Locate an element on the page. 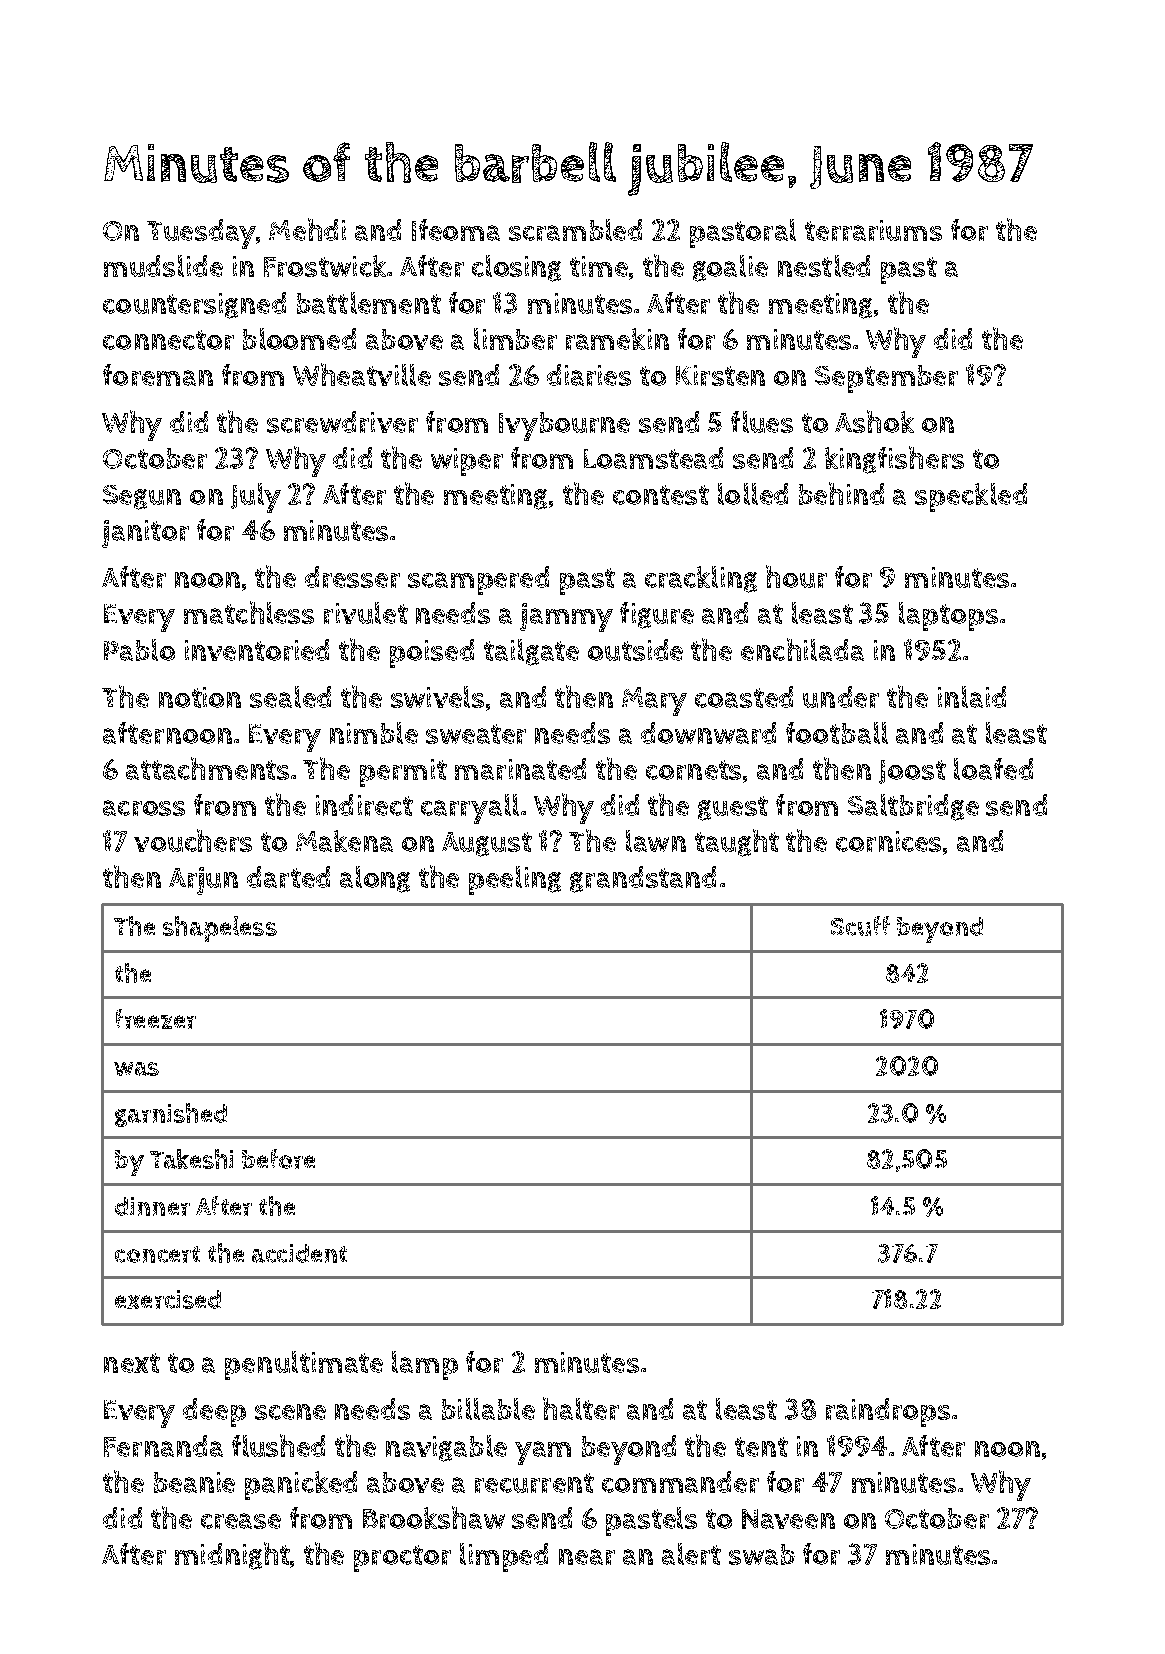 Image resolution: width=1165 pixels, height=1654 pixels. Tuesday is located at coordinates (201, 234).
